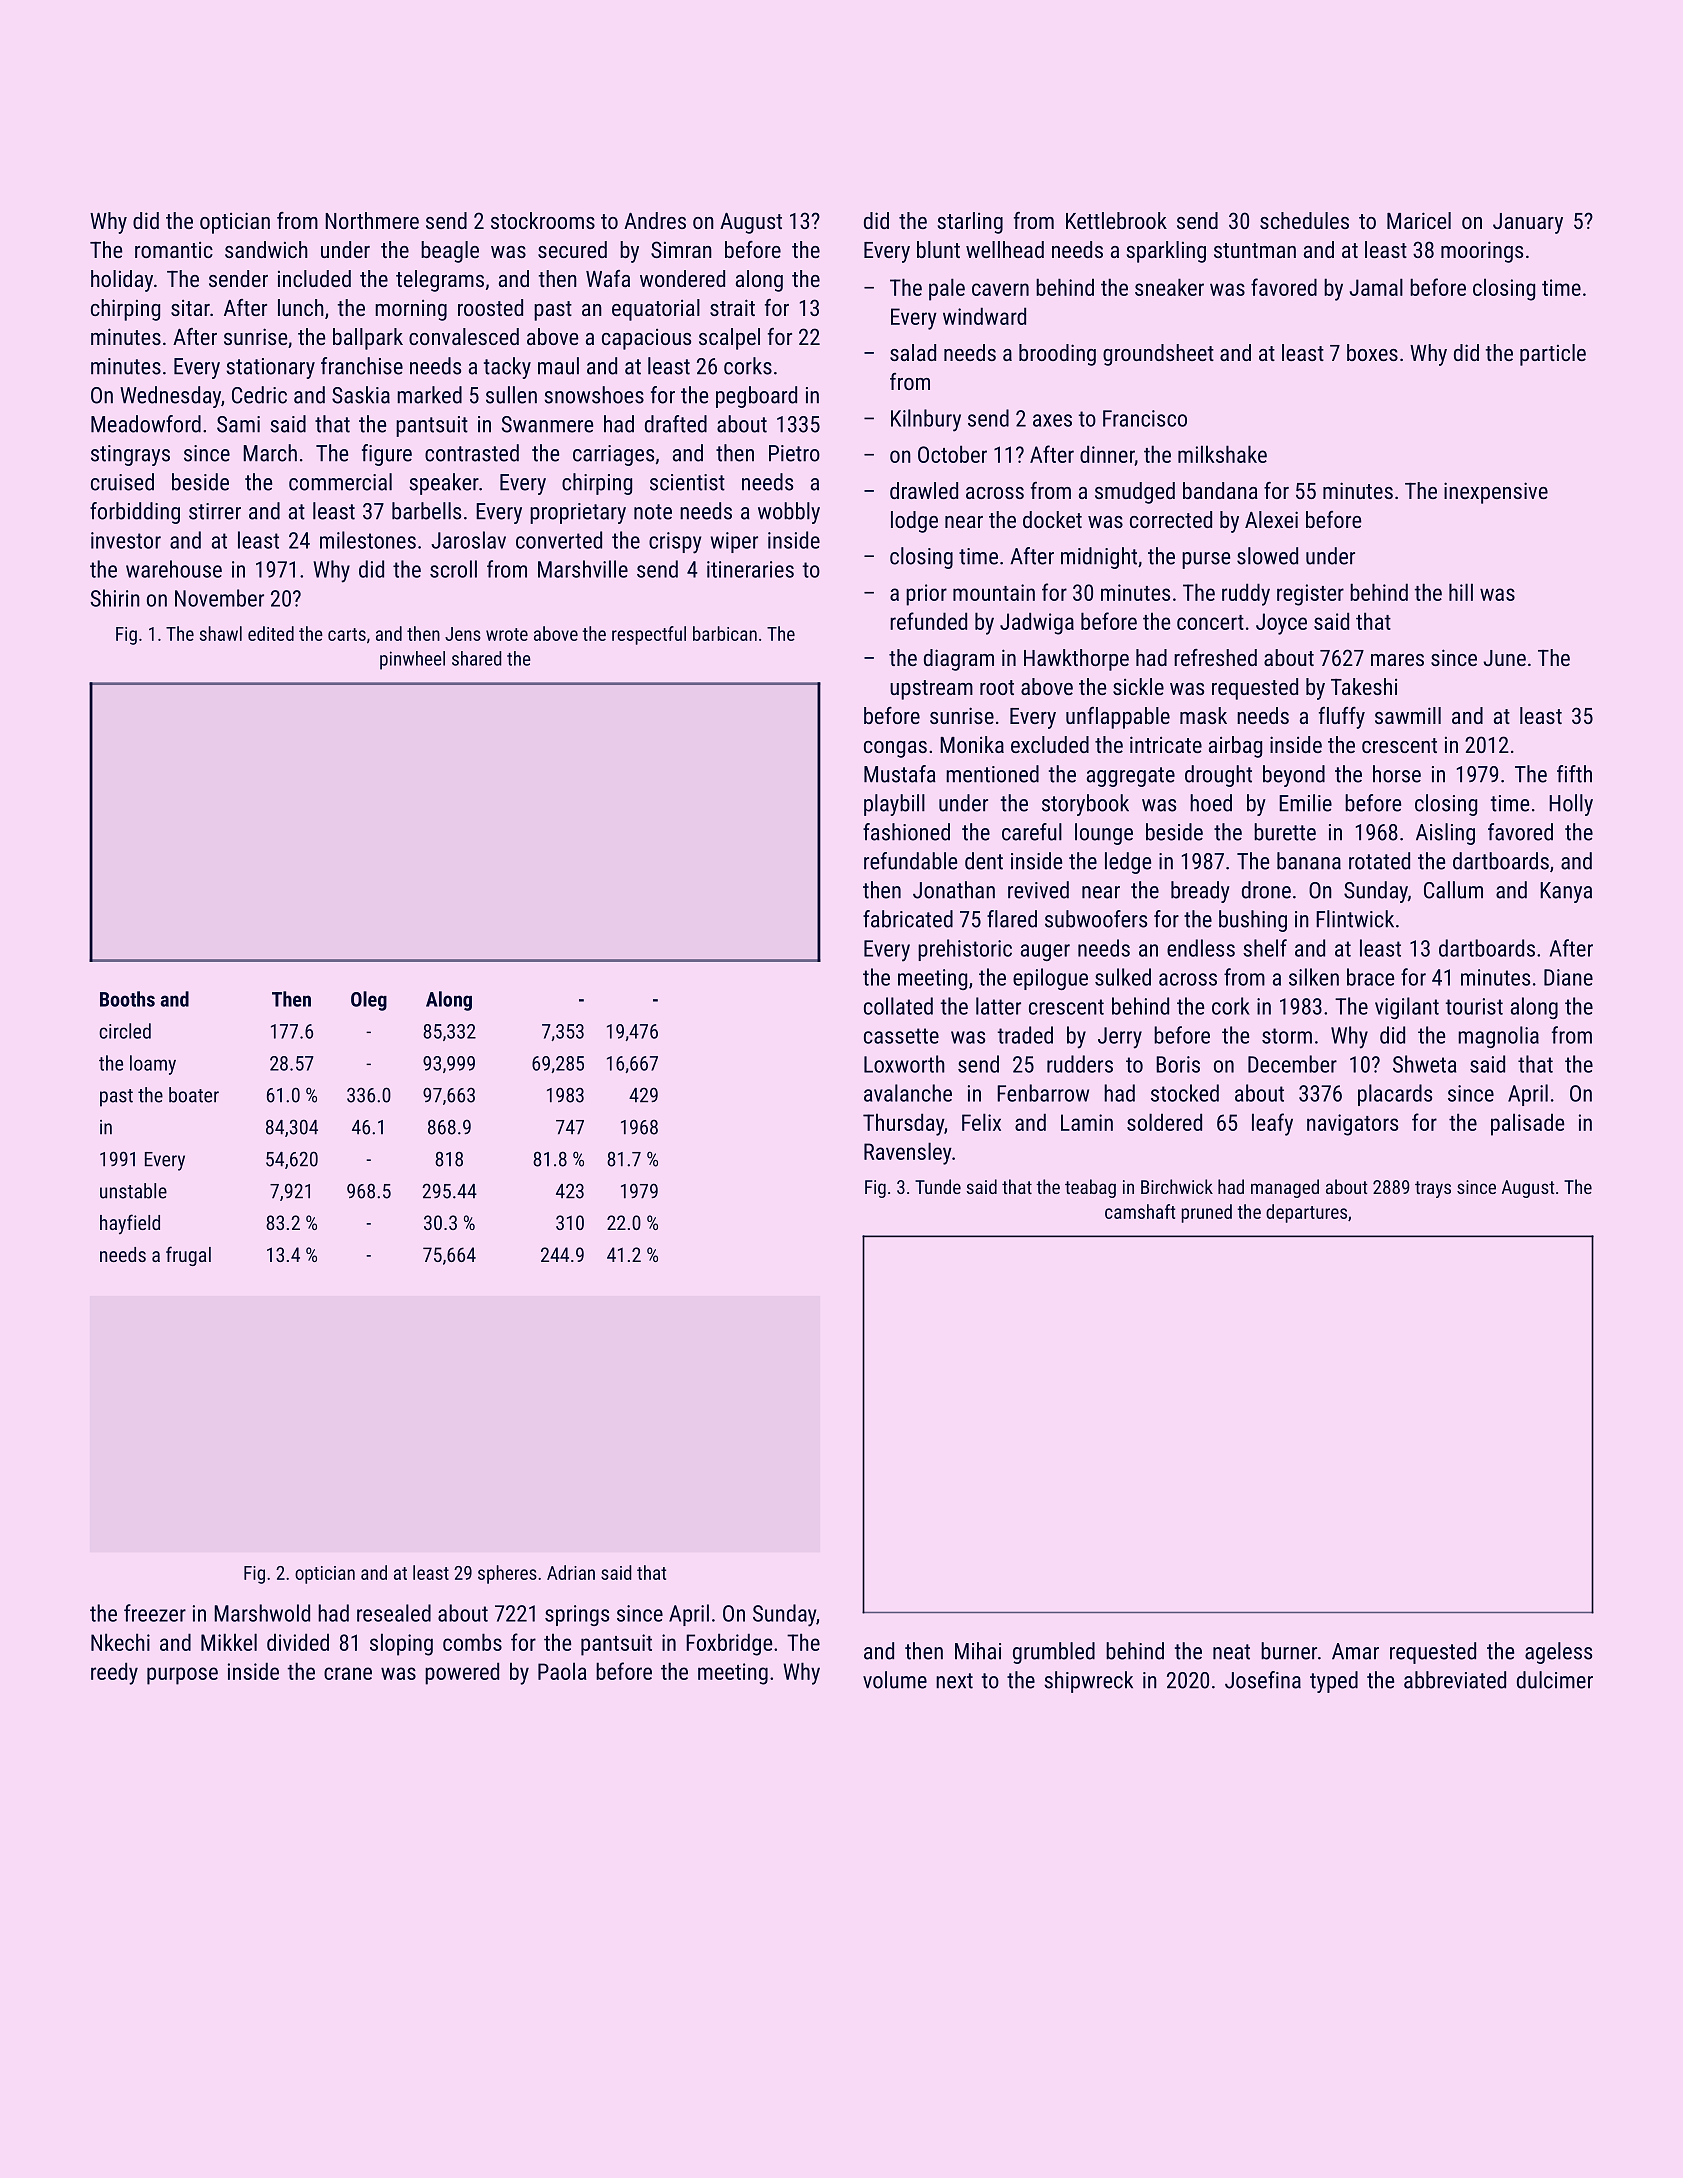 The image size is (1683, 2178). What do you see at coordinates (1116, 220) in the screenshot?
I see `Kettlebrook` at bounding box center [1116, 220].
